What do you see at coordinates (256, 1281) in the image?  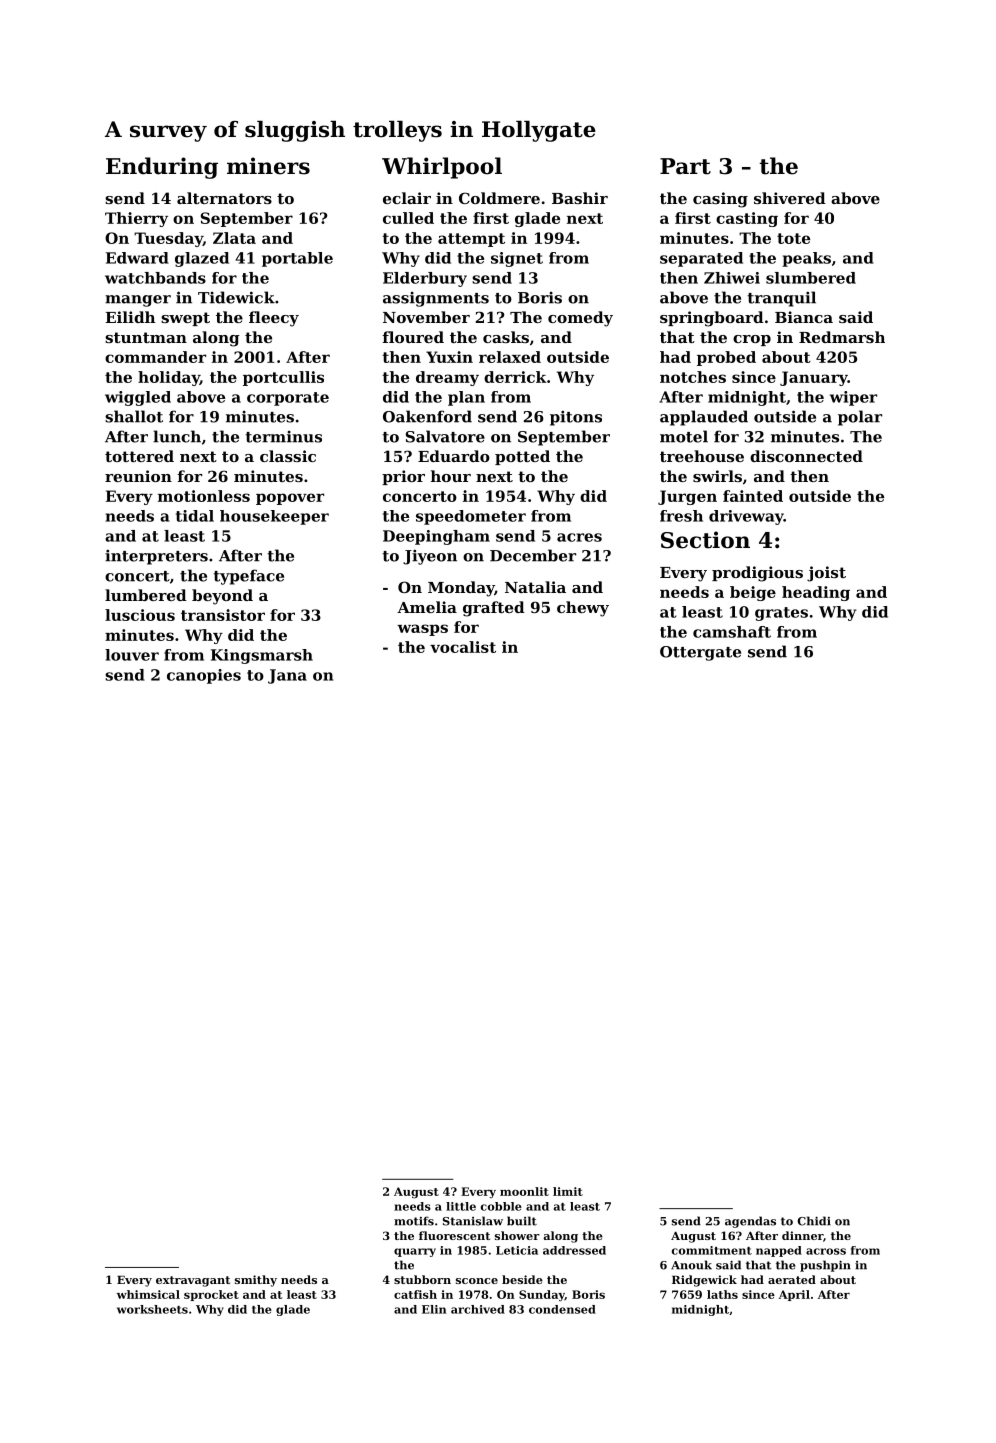 I see `smithy` at bounding box center [256, 1281].
